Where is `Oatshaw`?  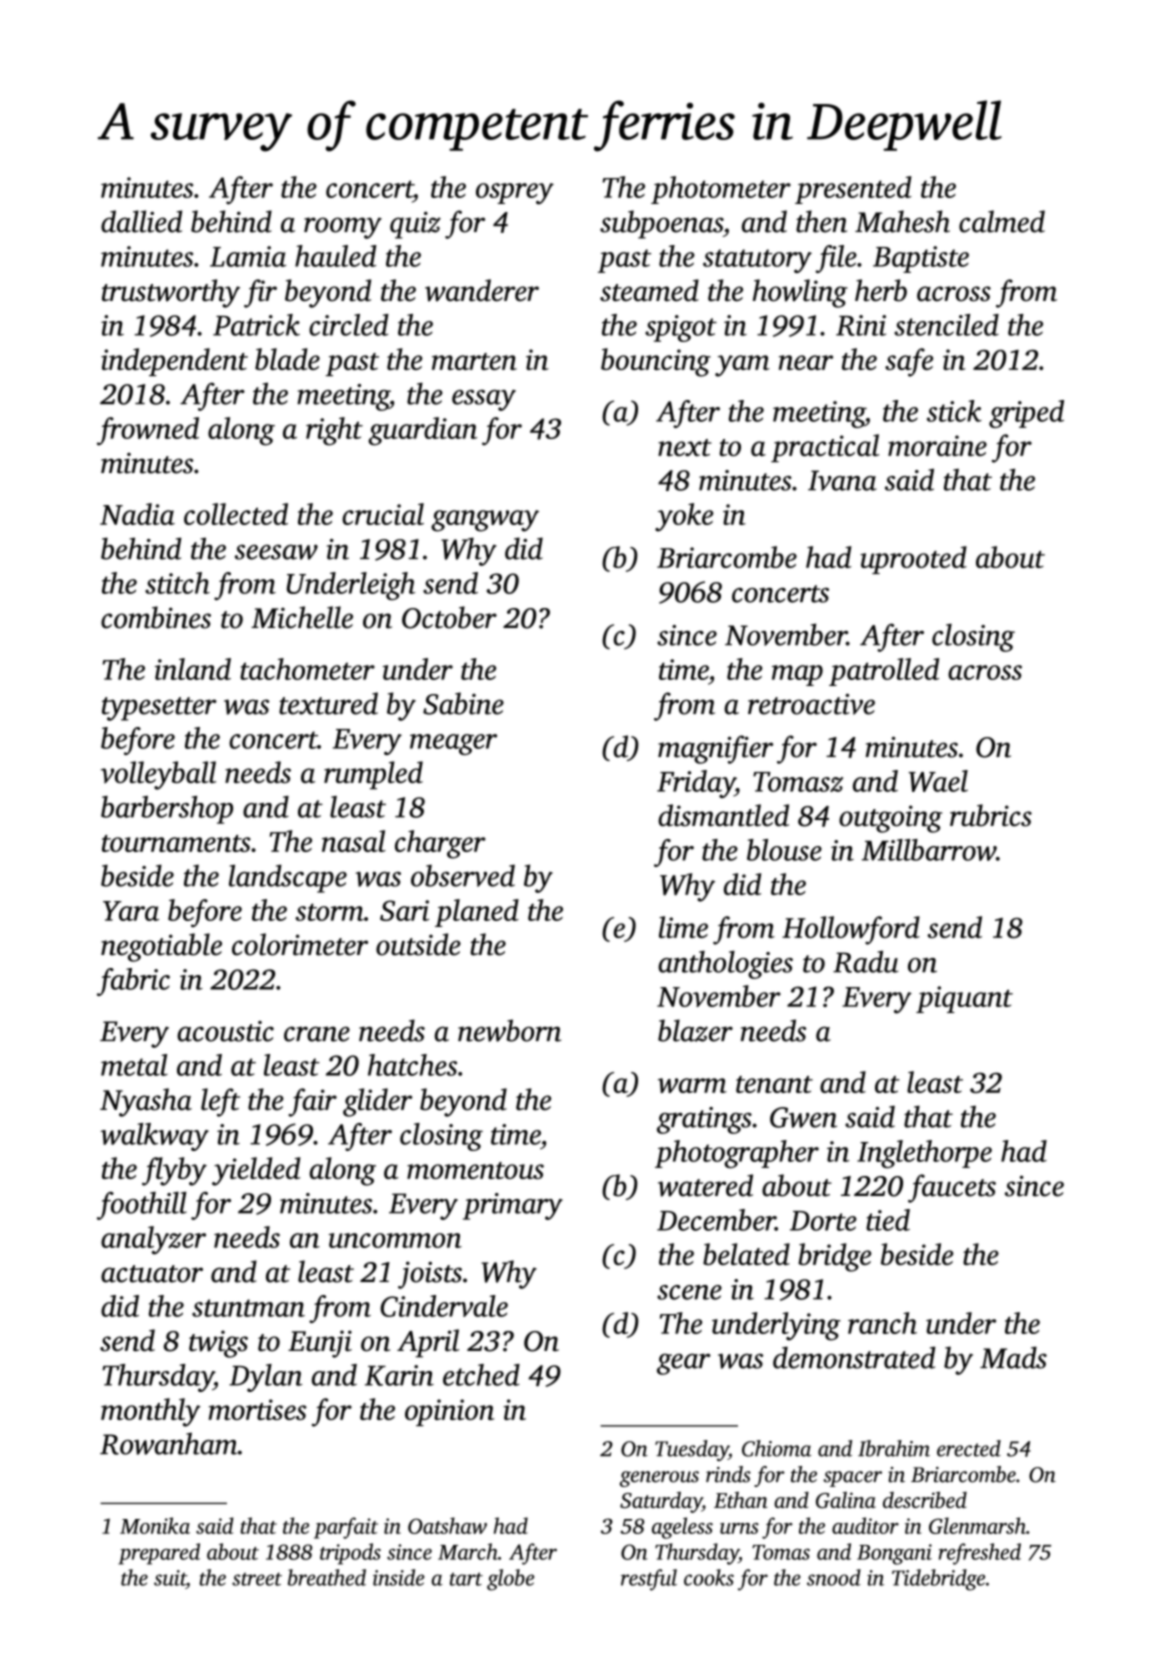
Oatshaw is located at coordinates (447, 1525).
